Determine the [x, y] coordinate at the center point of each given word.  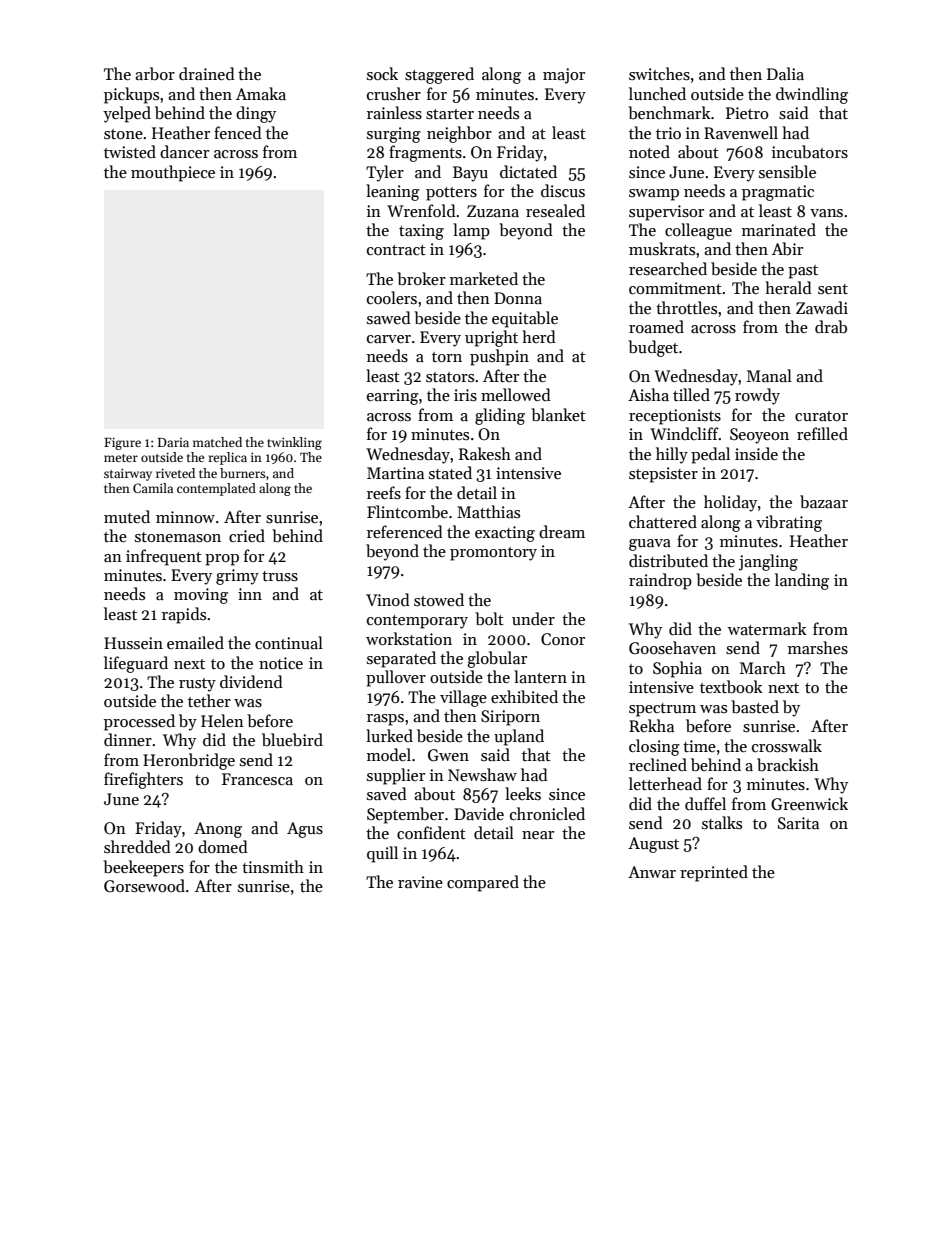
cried [247, 535]
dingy [256, 114]
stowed [439, 599]
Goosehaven [672, 648]
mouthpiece [173, 173]
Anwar [652, 872]
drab [831, 327]
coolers [392, 297]
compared [483, 883]
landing [802, 581]
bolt [489, 619]
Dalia [785, 73]
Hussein [133, 643]
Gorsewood [144, 886]
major [564, 76]
